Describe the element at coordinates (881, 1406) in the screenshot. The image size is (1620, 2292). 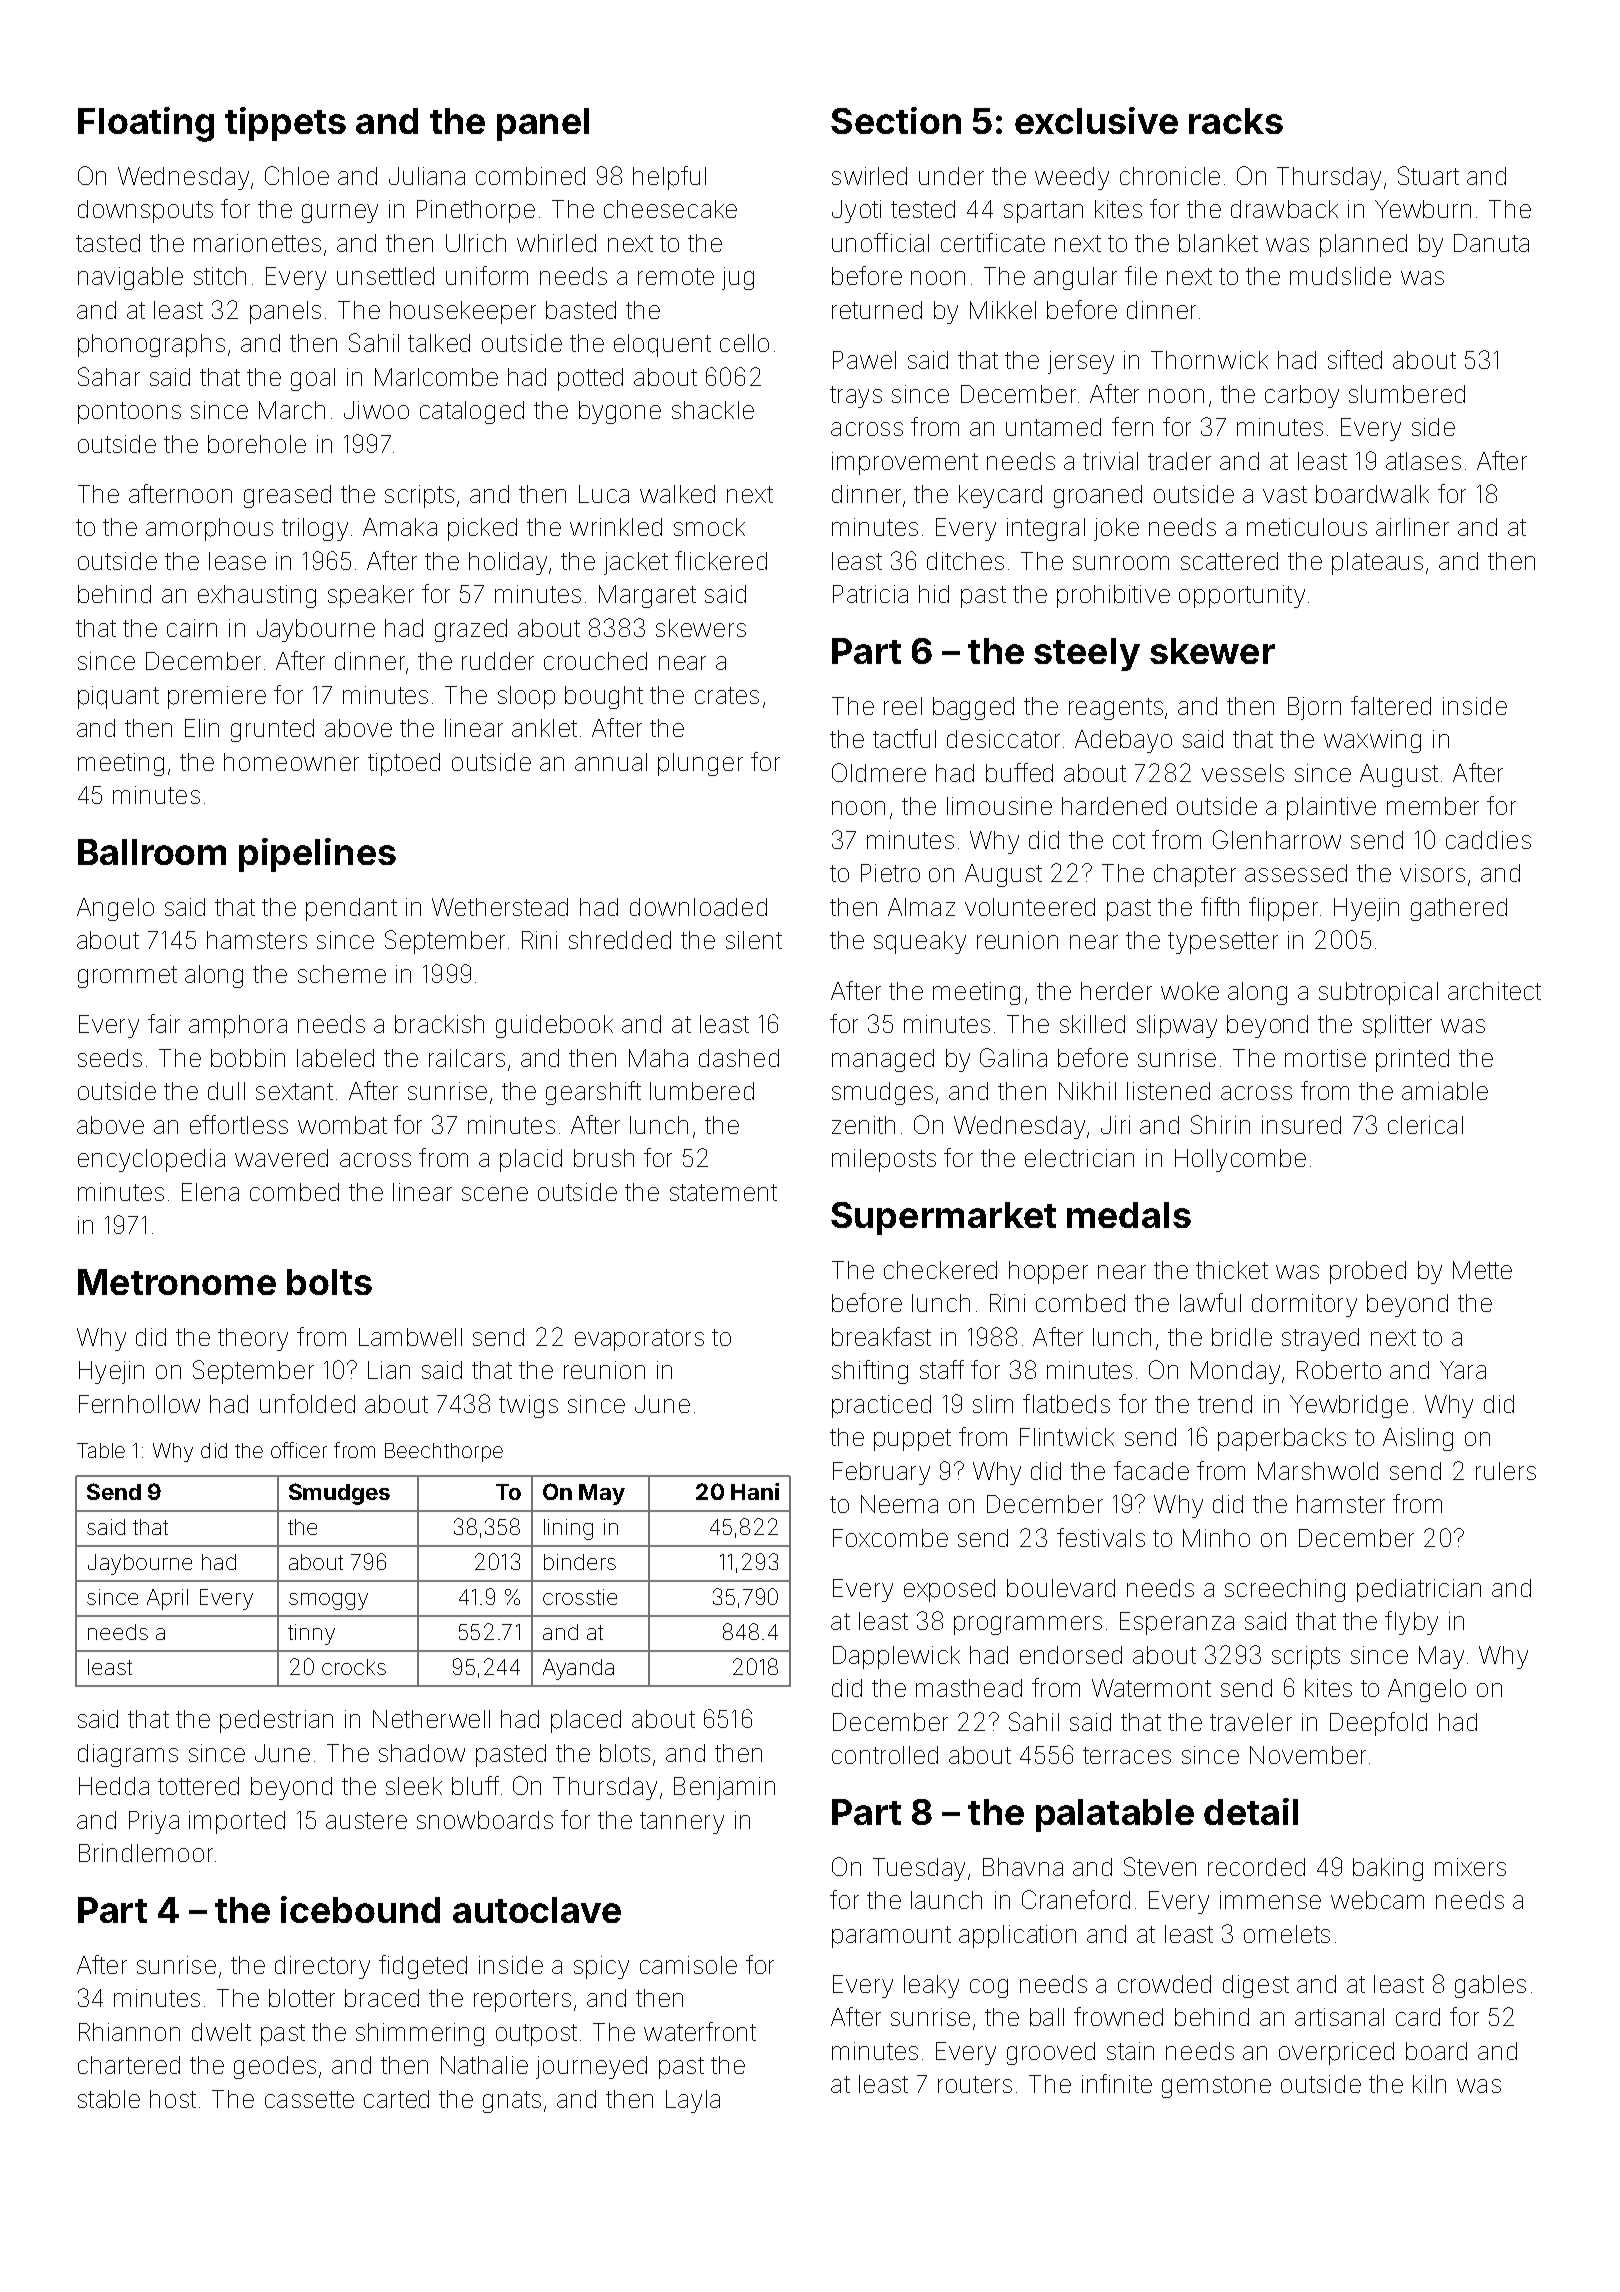
I see `practiced` at that location.
